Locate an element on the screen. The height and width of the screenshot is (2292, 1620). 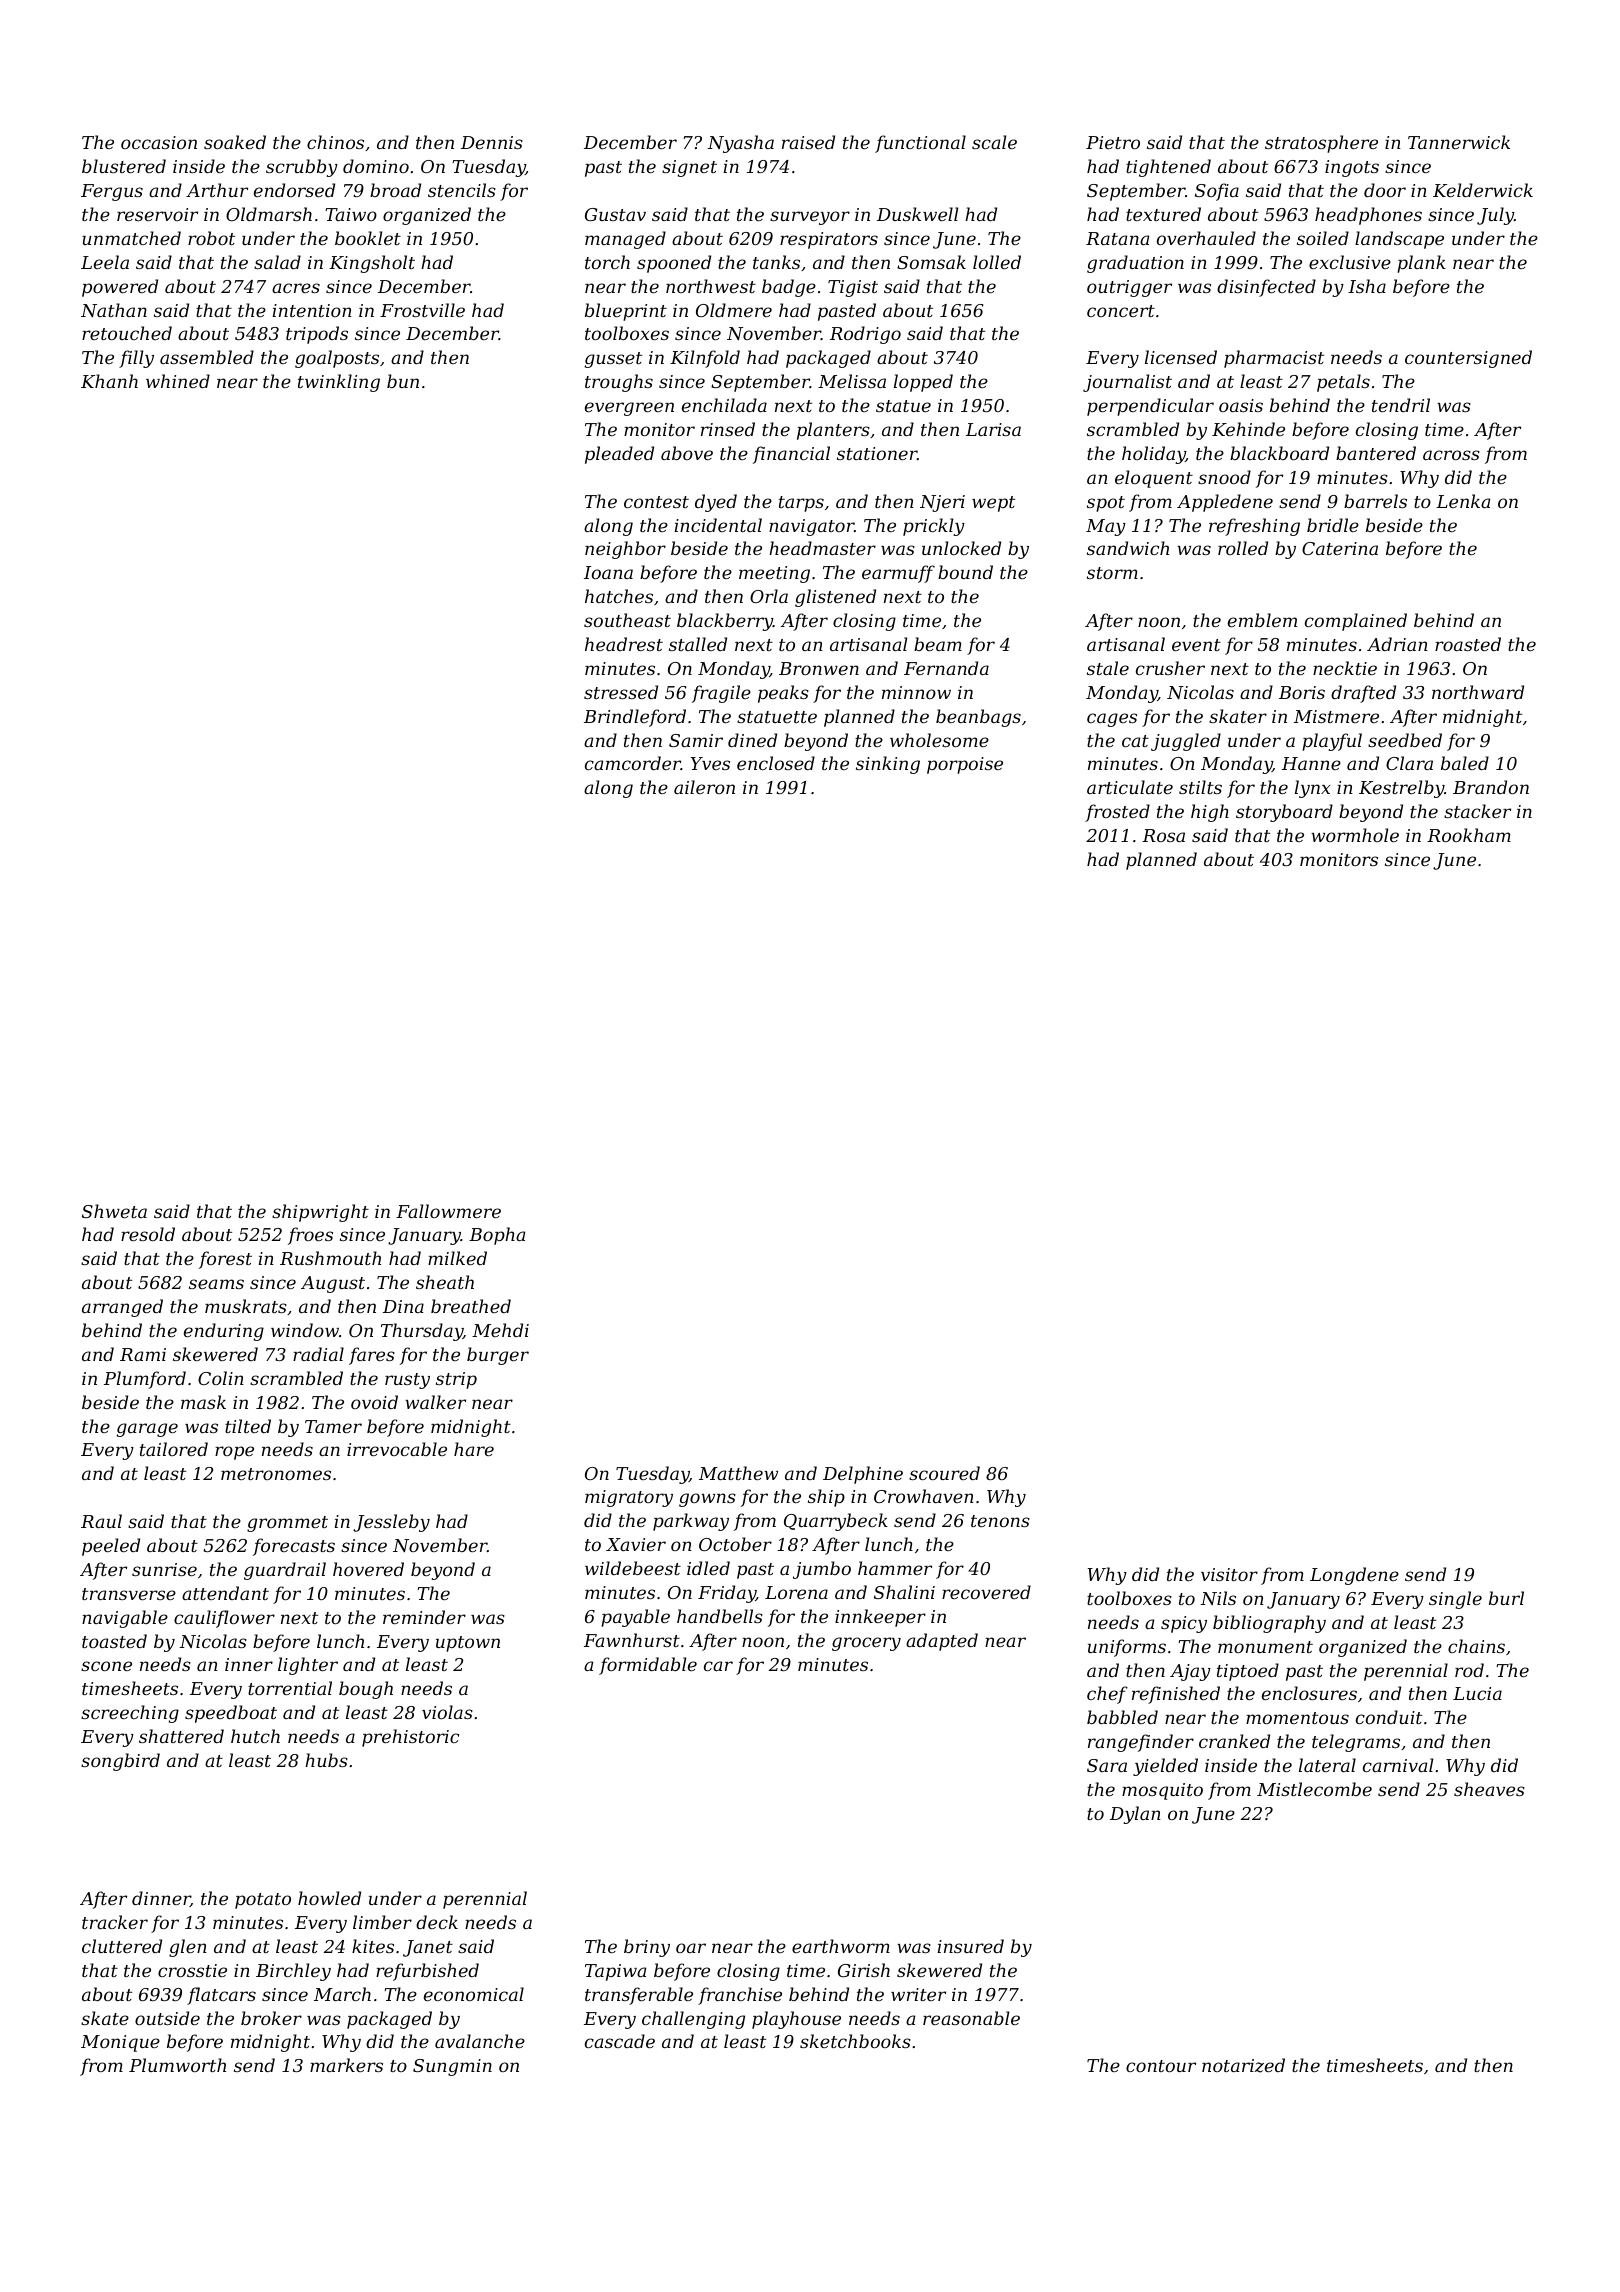
Tannerwick is located at coordinates (1459, 142).
